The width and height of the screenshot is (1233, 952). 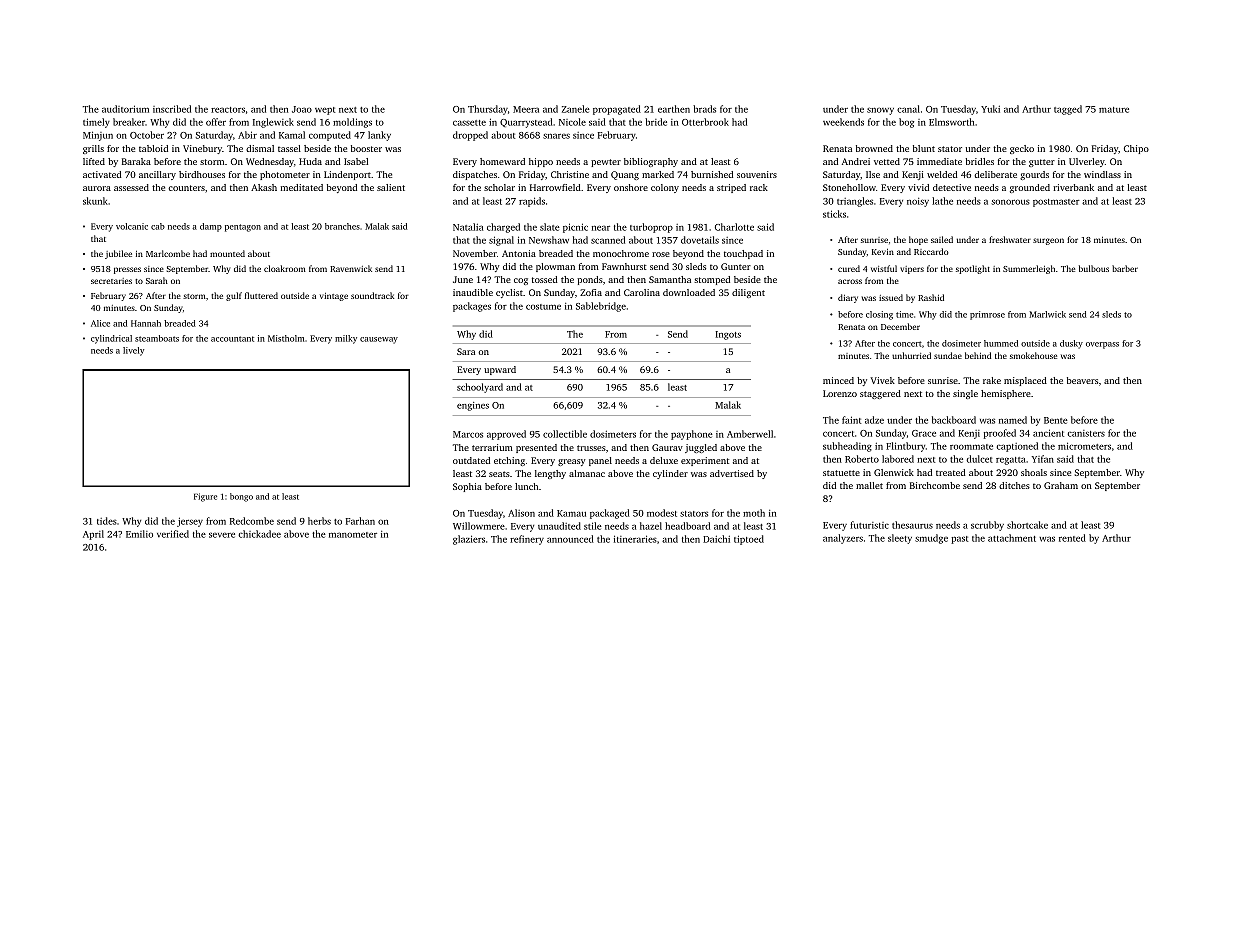 What do you see at coordinates (601, 307) in the screenshot?
I see `Sablebridge` at bounding box center [601, 307].
